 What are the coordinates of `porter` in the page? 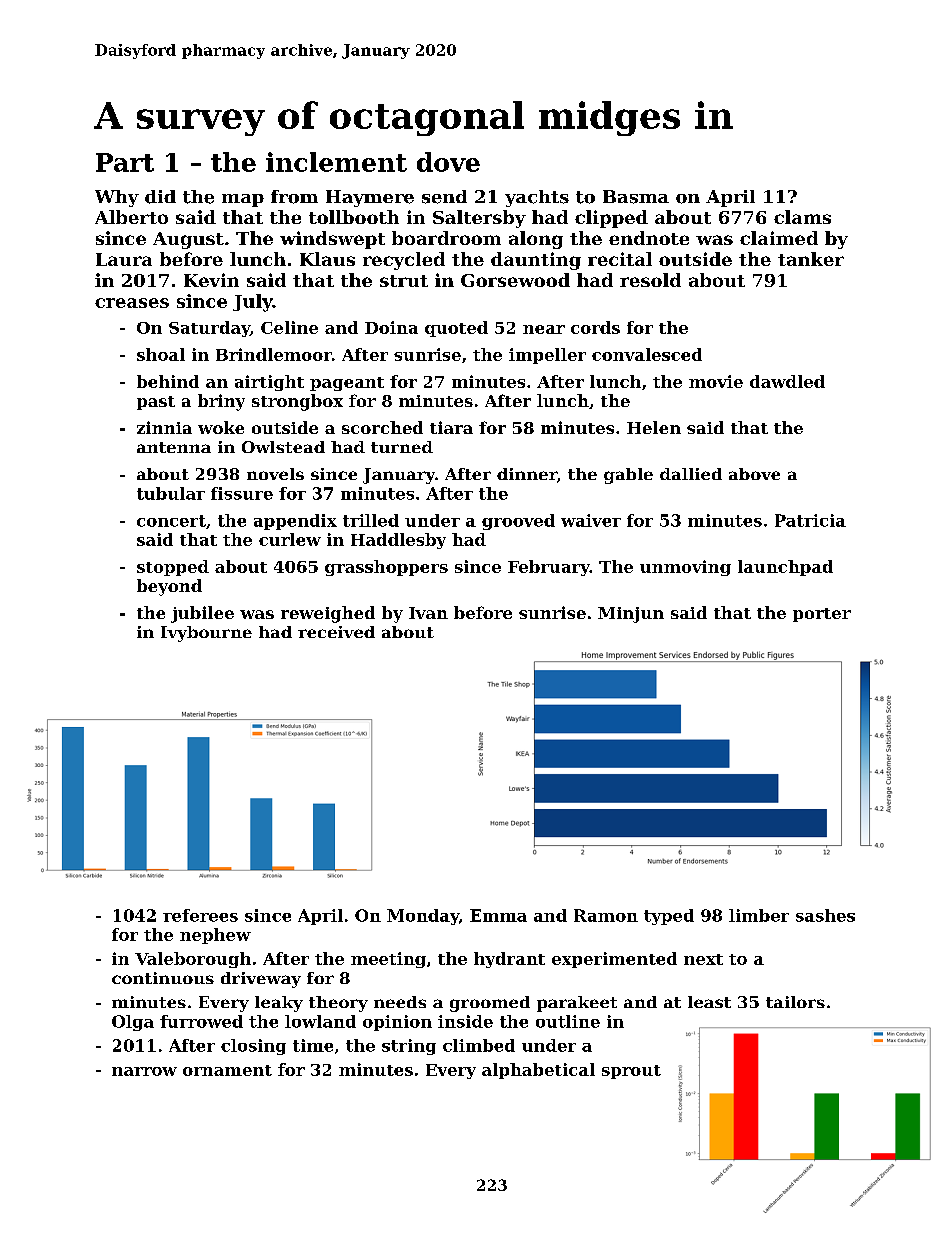 It's located at (822, 615).
